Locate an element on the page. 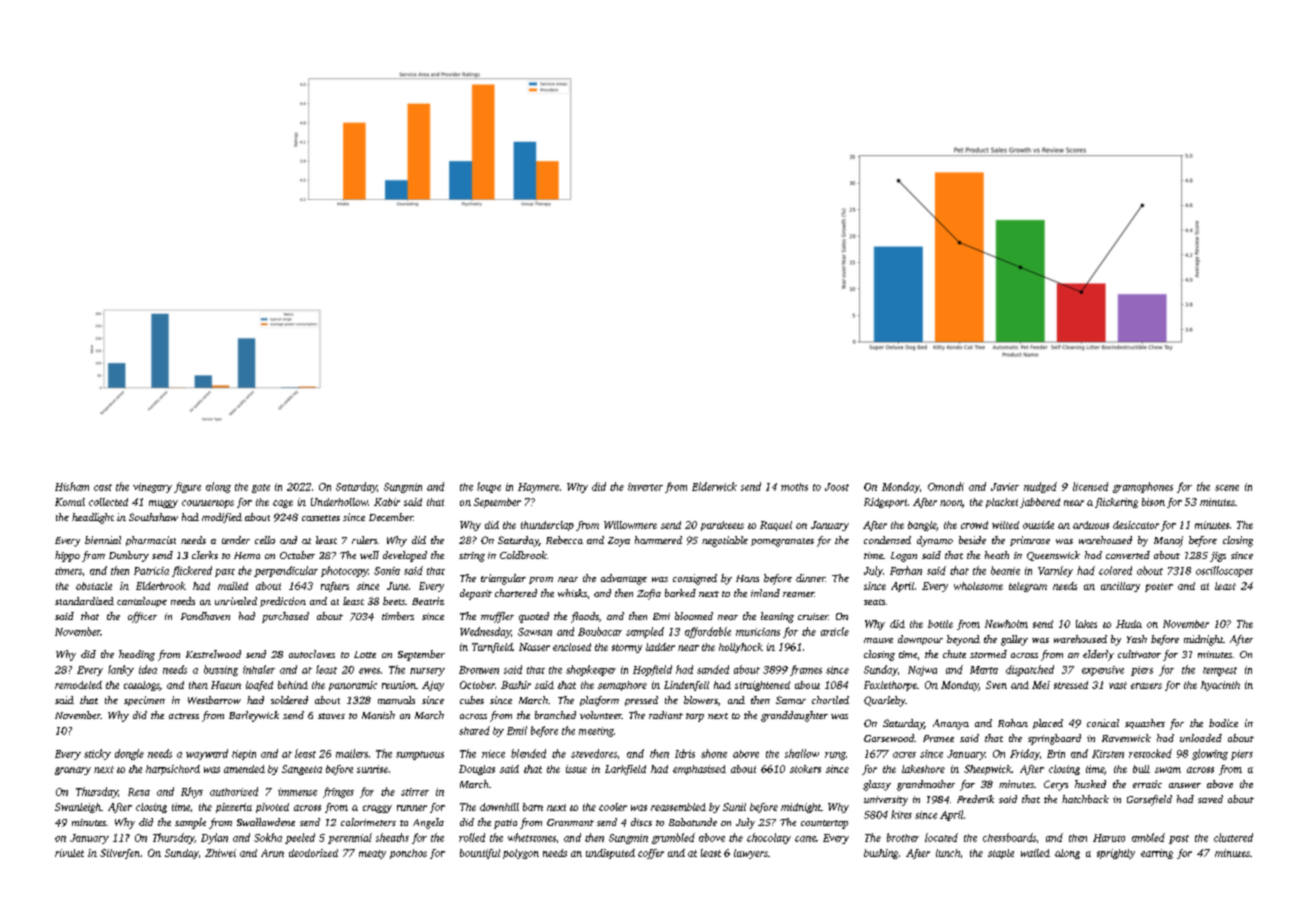 This document has height=924, width=1308. Kestrelwood is located at coordinates (213, 654).
